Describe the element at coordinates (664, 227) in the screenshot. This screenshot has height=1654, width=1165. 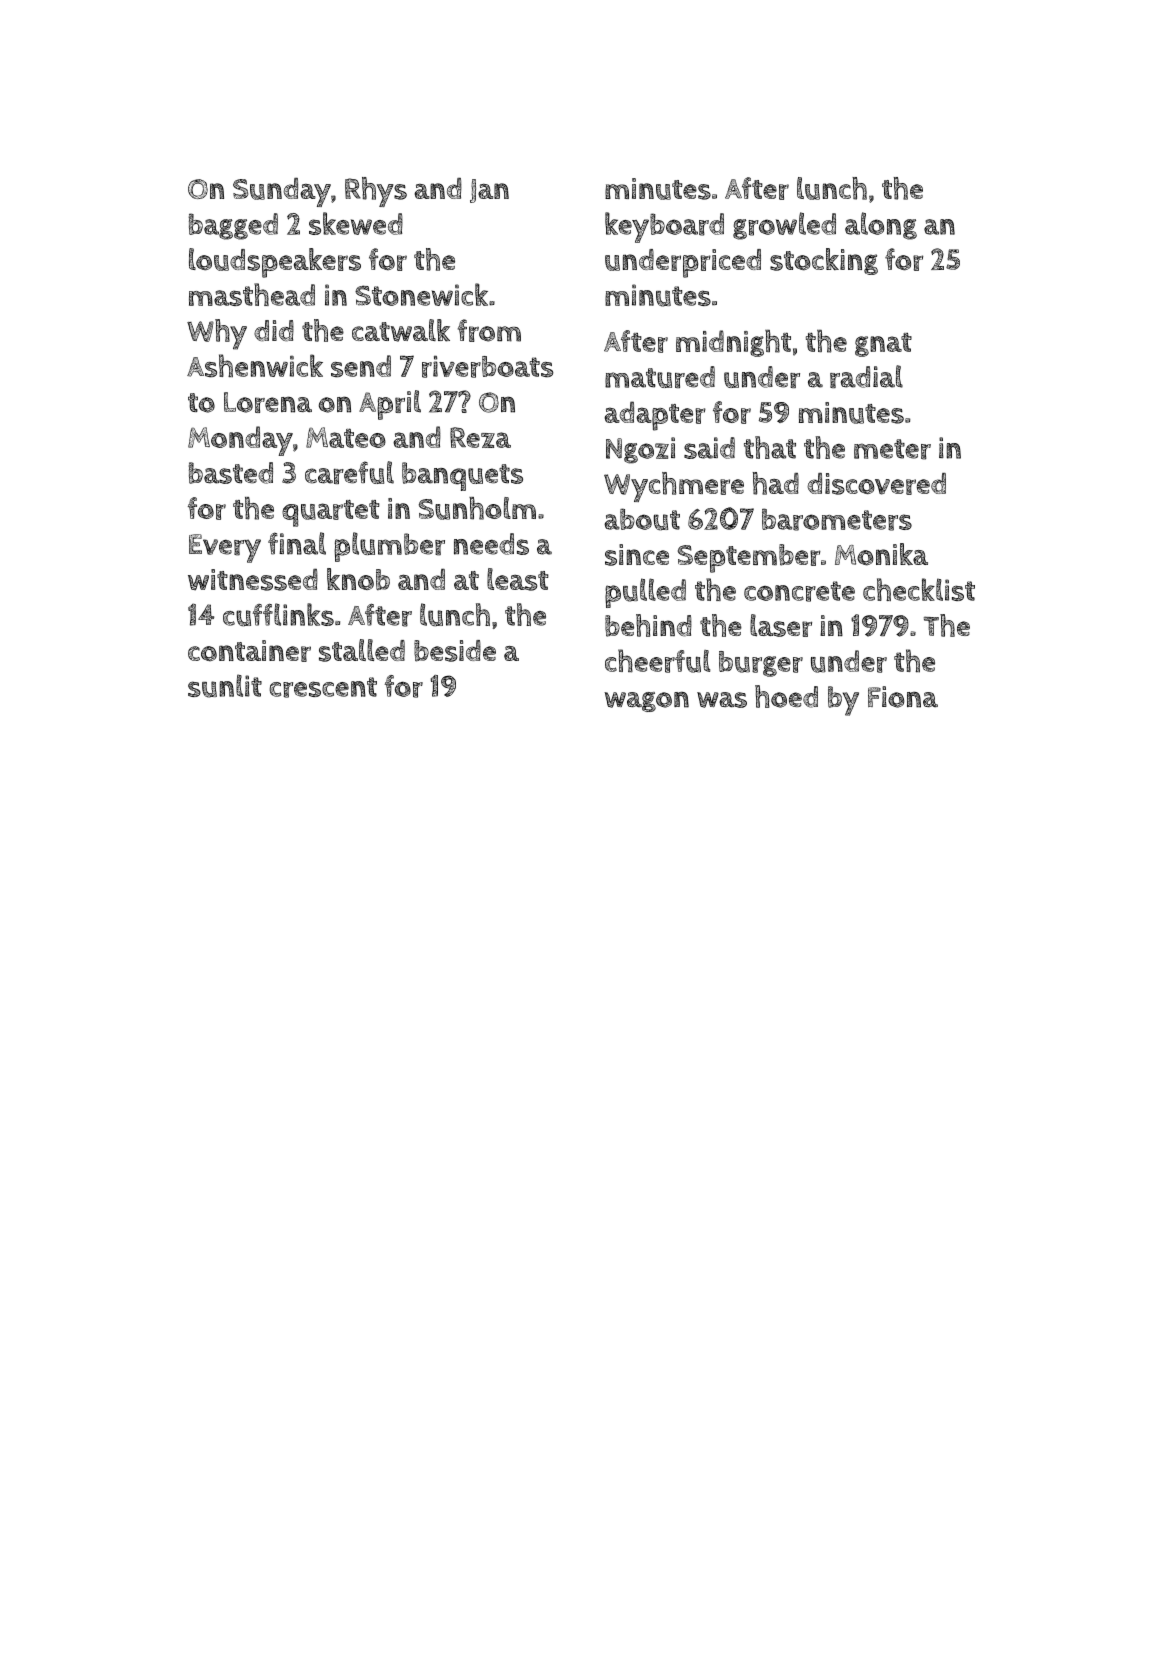
I see `keyboard` at that location.
